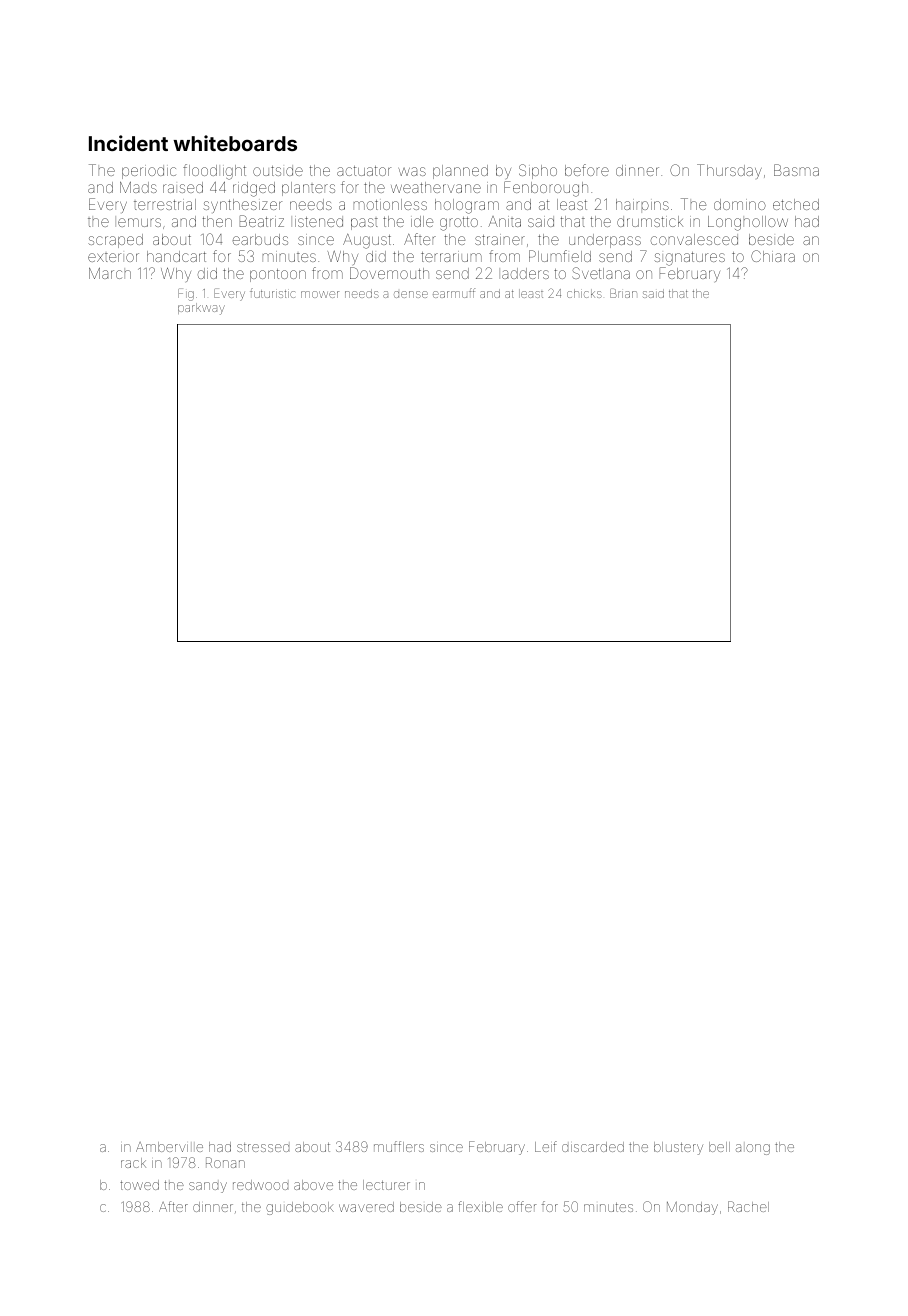 The height and width of the document is (1316, 908). Describe the element at coordinates (546, 1146) in the document. I see `Leif` at that location.
